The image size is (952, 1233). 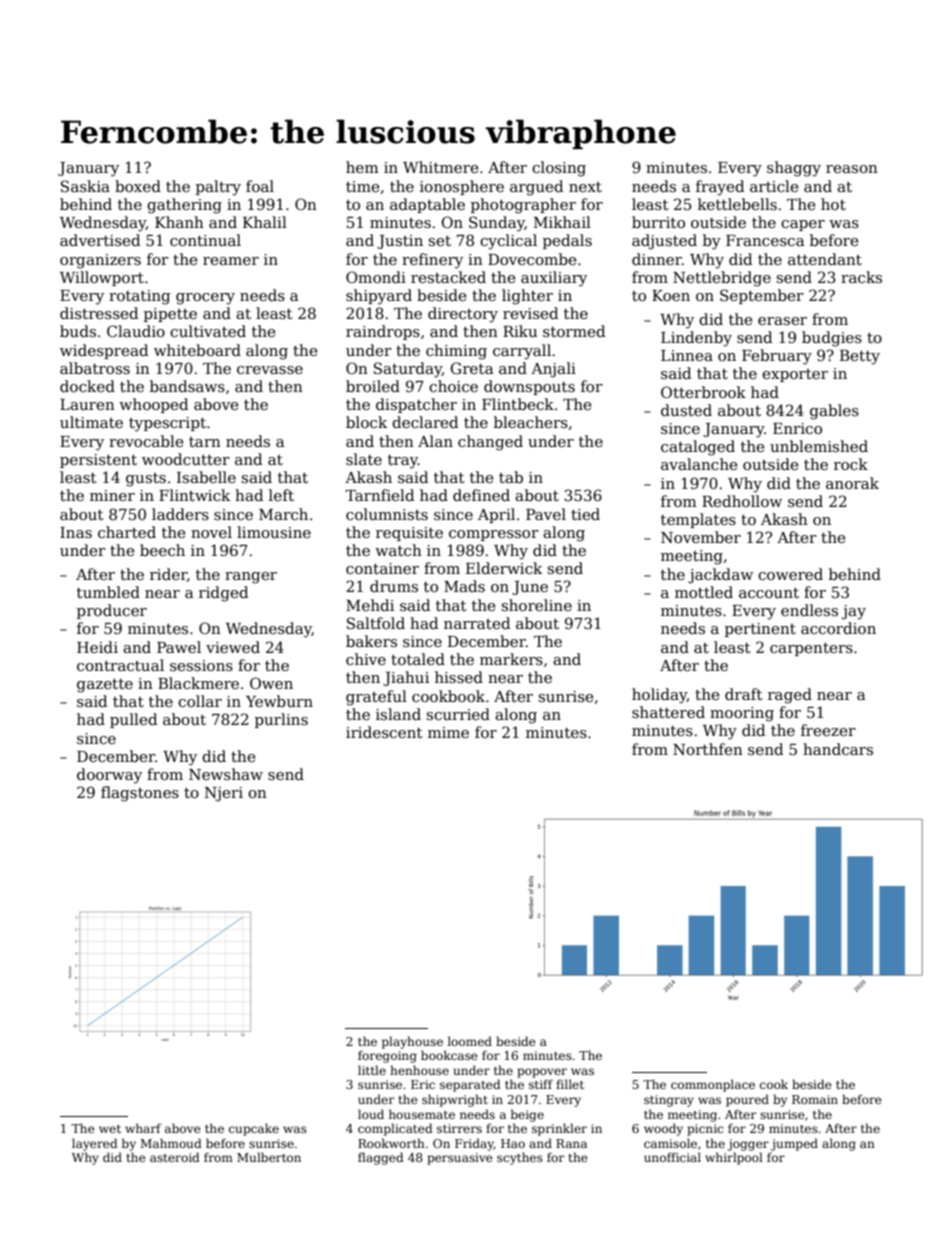 I want to click on reamer, so click(x=231, y=261).
